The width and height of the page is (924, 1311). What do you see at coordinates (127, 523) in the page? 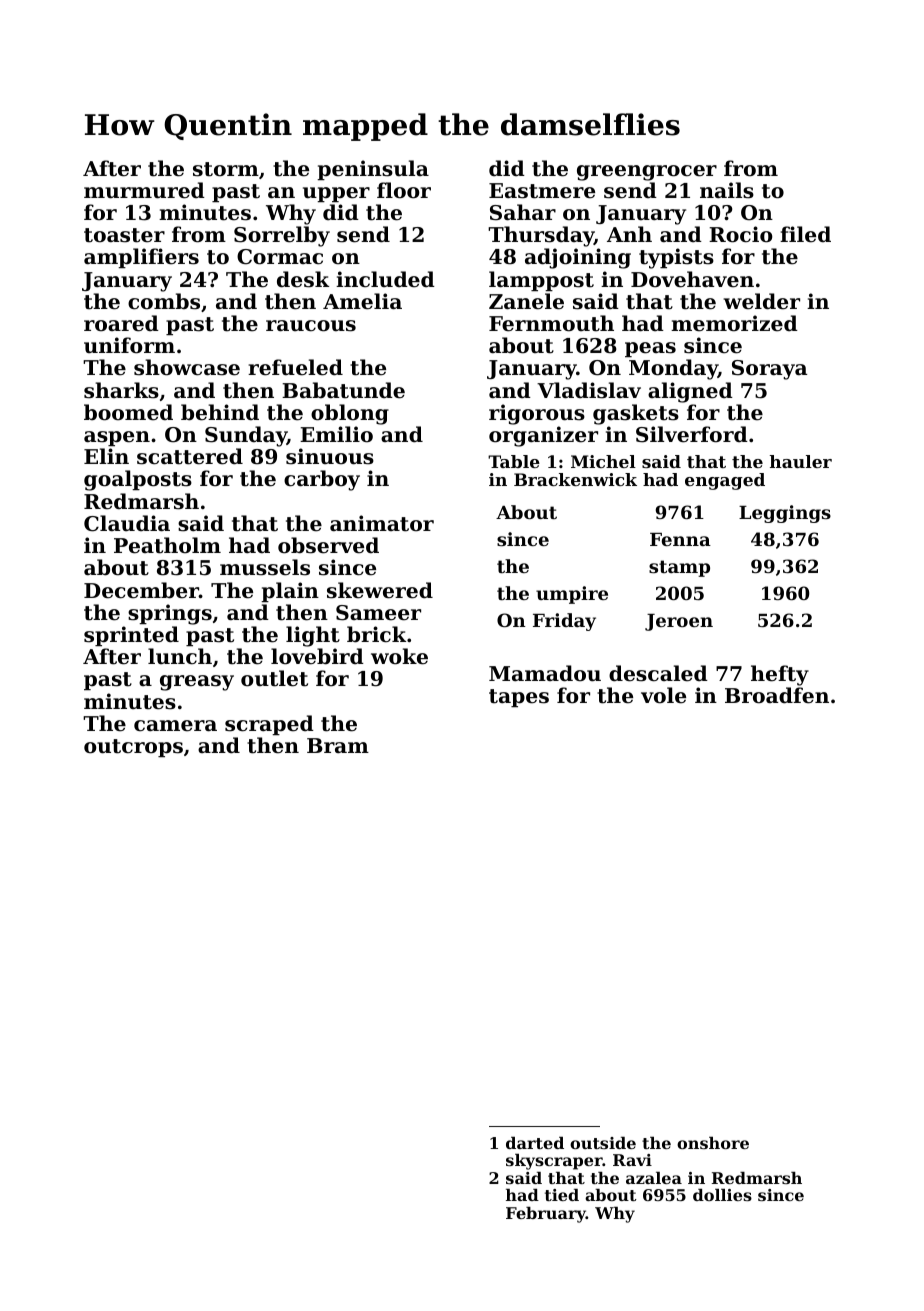
I see `Claudia` at bounding box center [127, 523].
